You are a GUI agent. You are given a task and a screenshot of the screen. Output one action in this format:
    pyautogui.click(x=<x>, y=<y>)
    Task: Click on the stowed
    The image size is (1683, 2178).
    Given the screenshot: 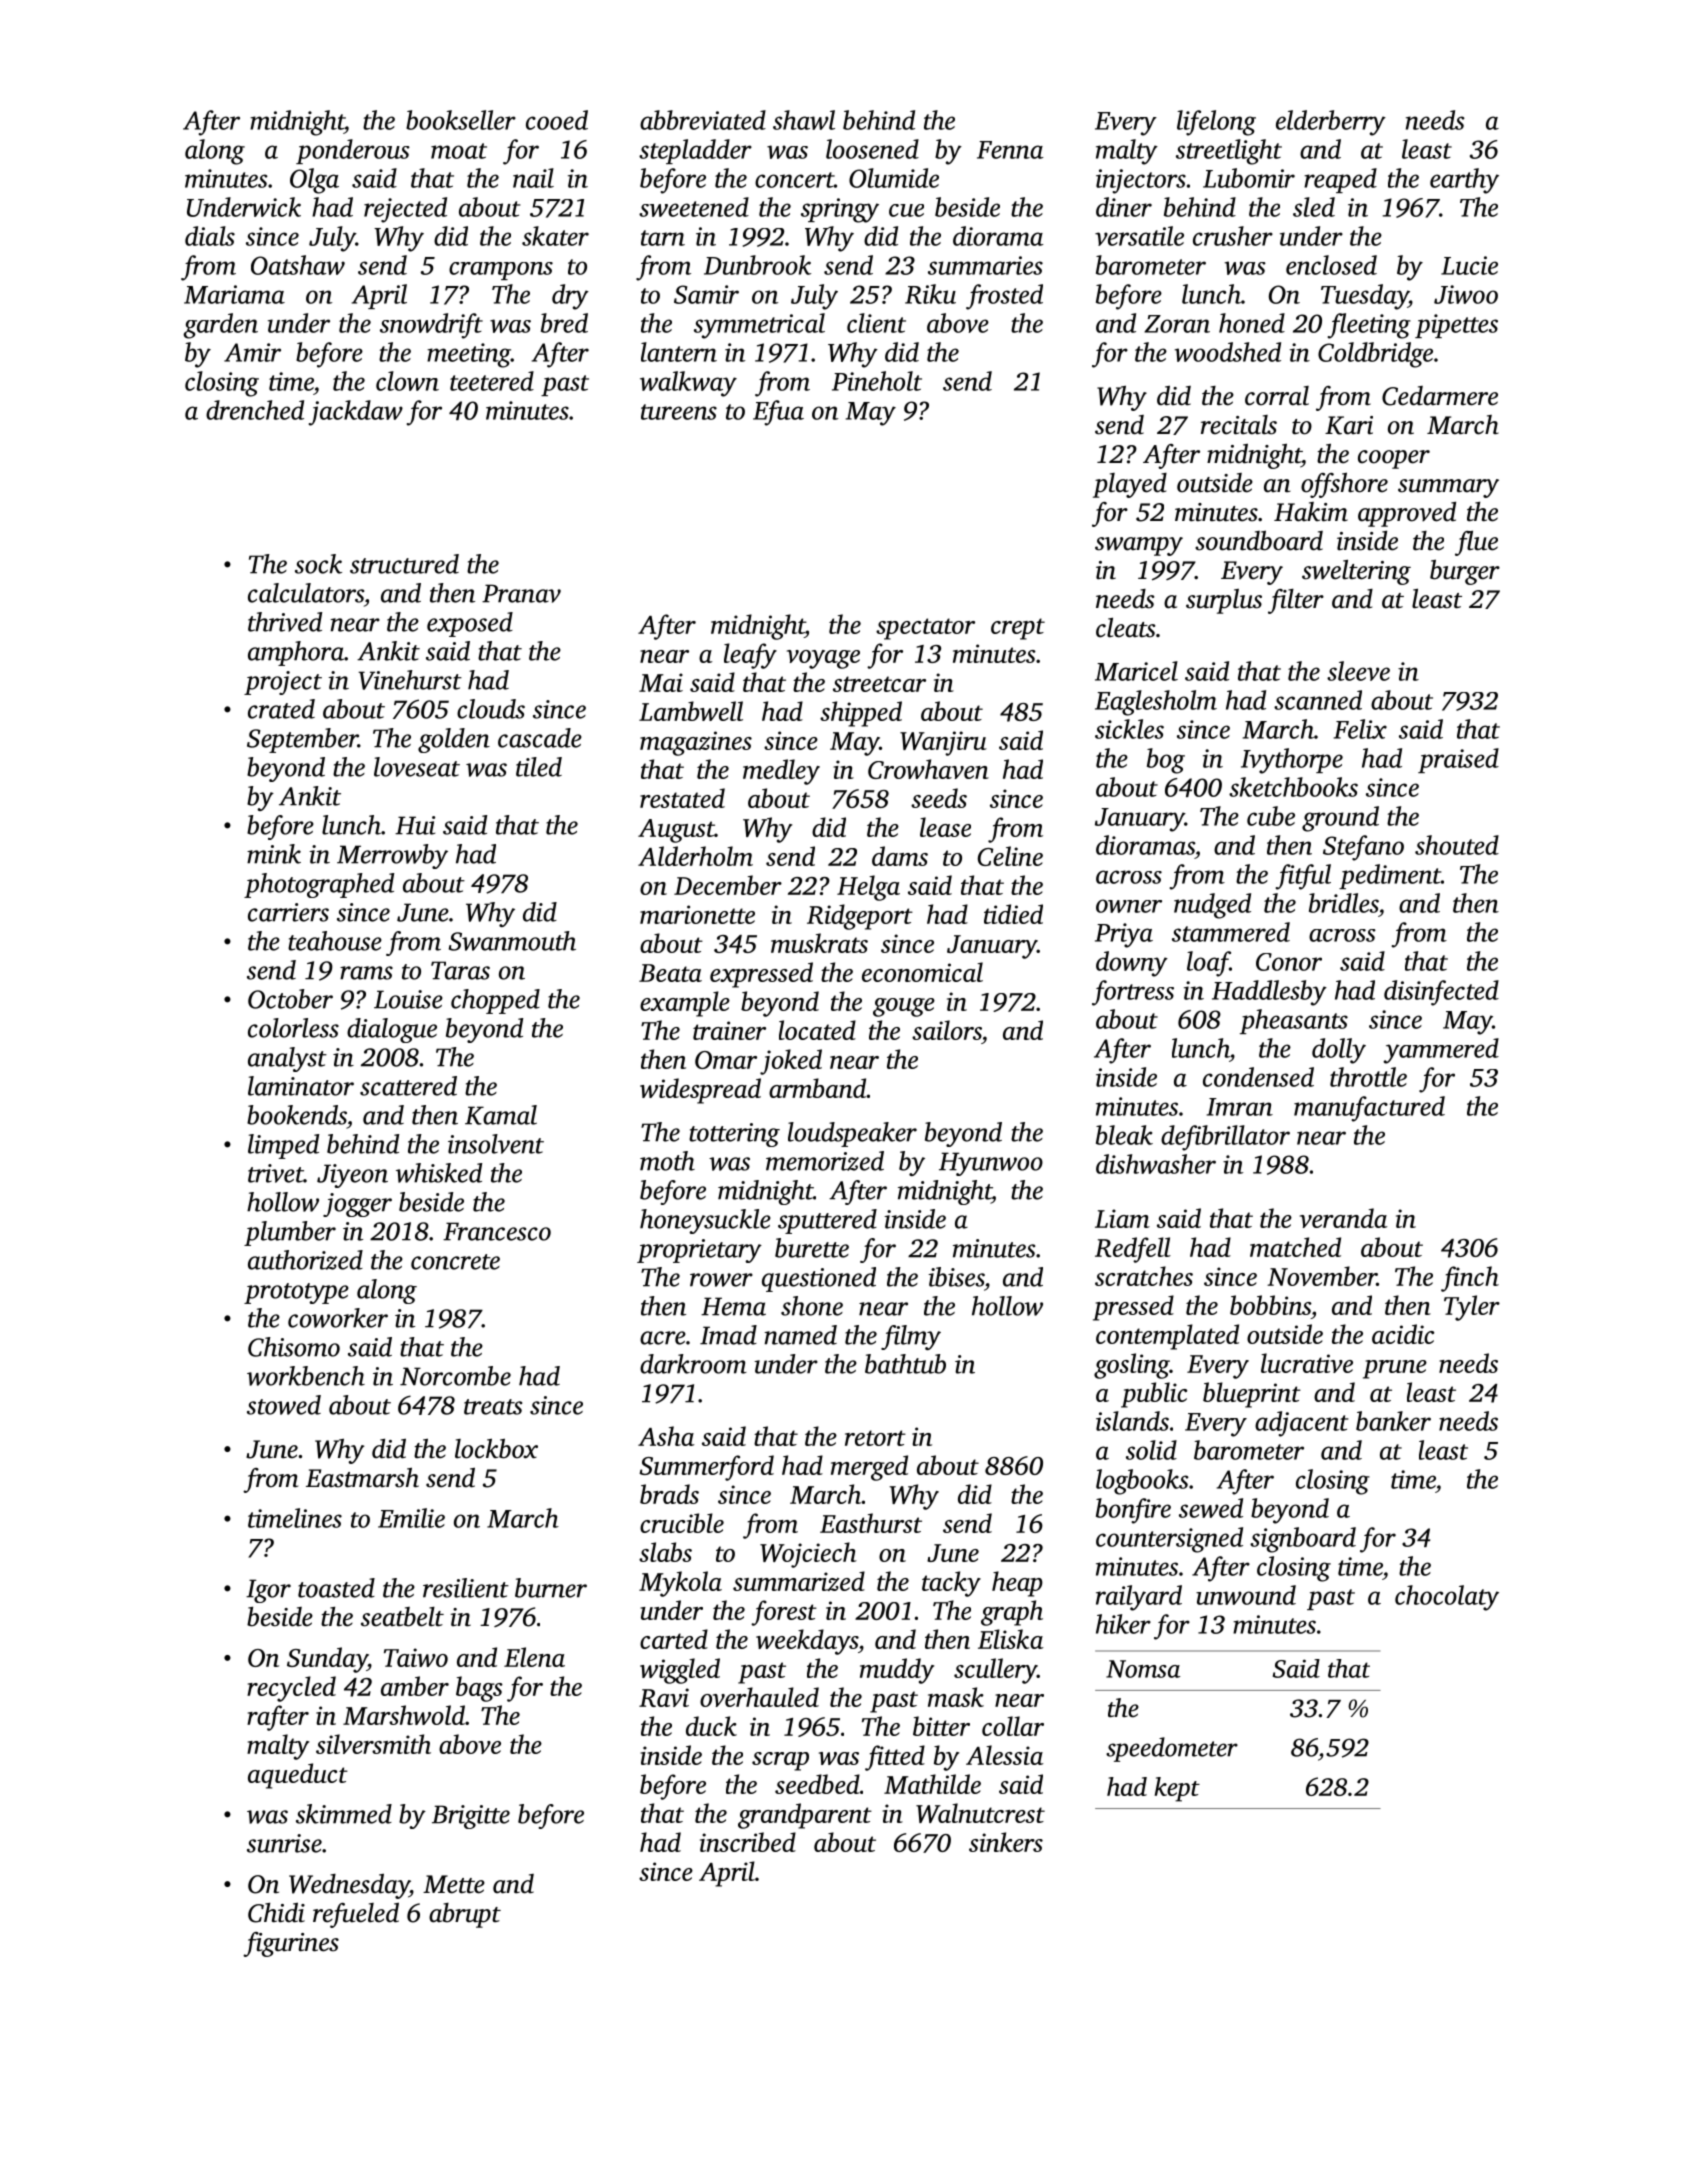 What is the action you would take?
    pyautogui.click(x=284, y=1405)
